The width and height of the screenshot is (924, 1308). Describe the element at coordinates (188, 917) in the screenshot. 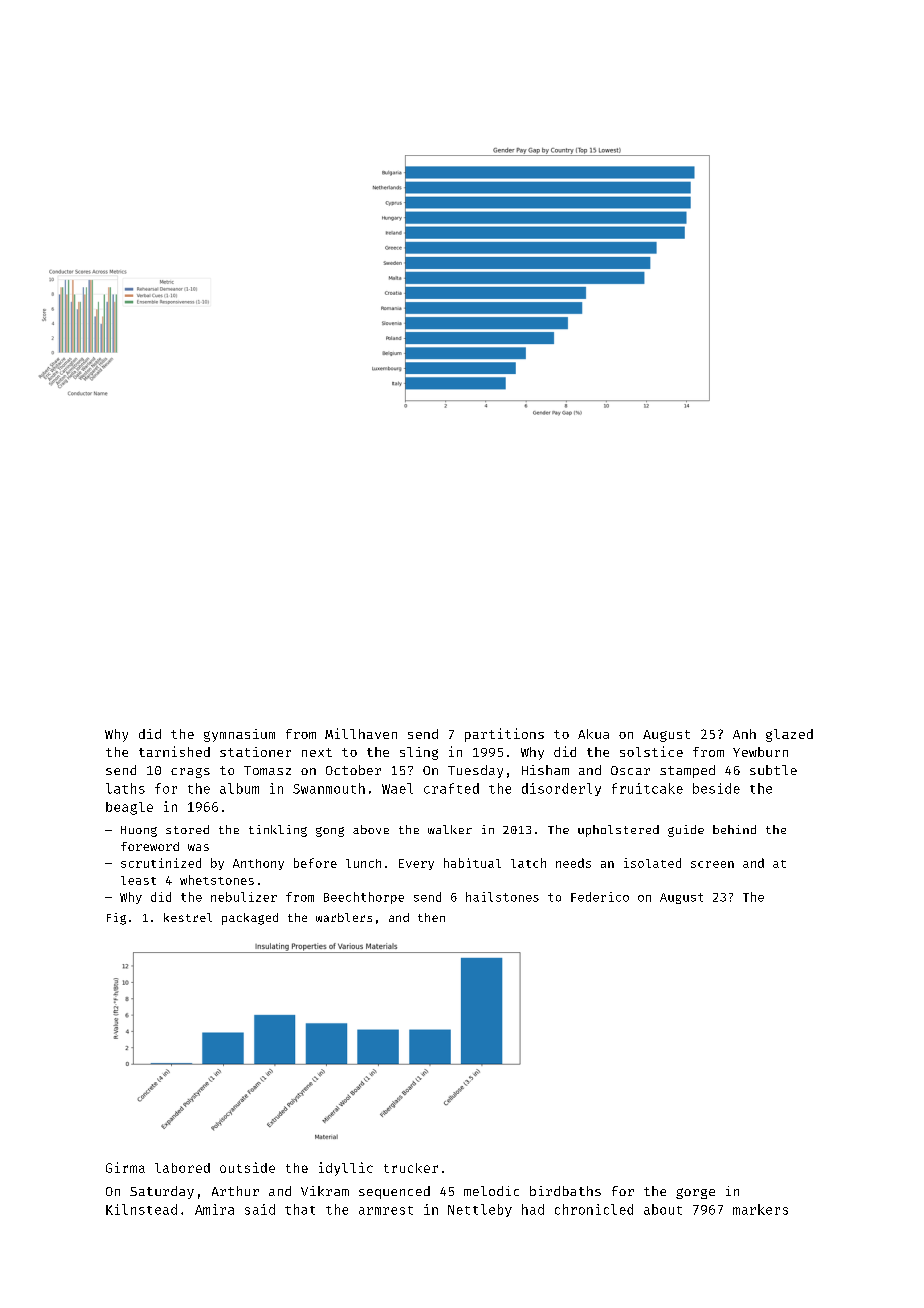

I see `kestrel` at that location.
